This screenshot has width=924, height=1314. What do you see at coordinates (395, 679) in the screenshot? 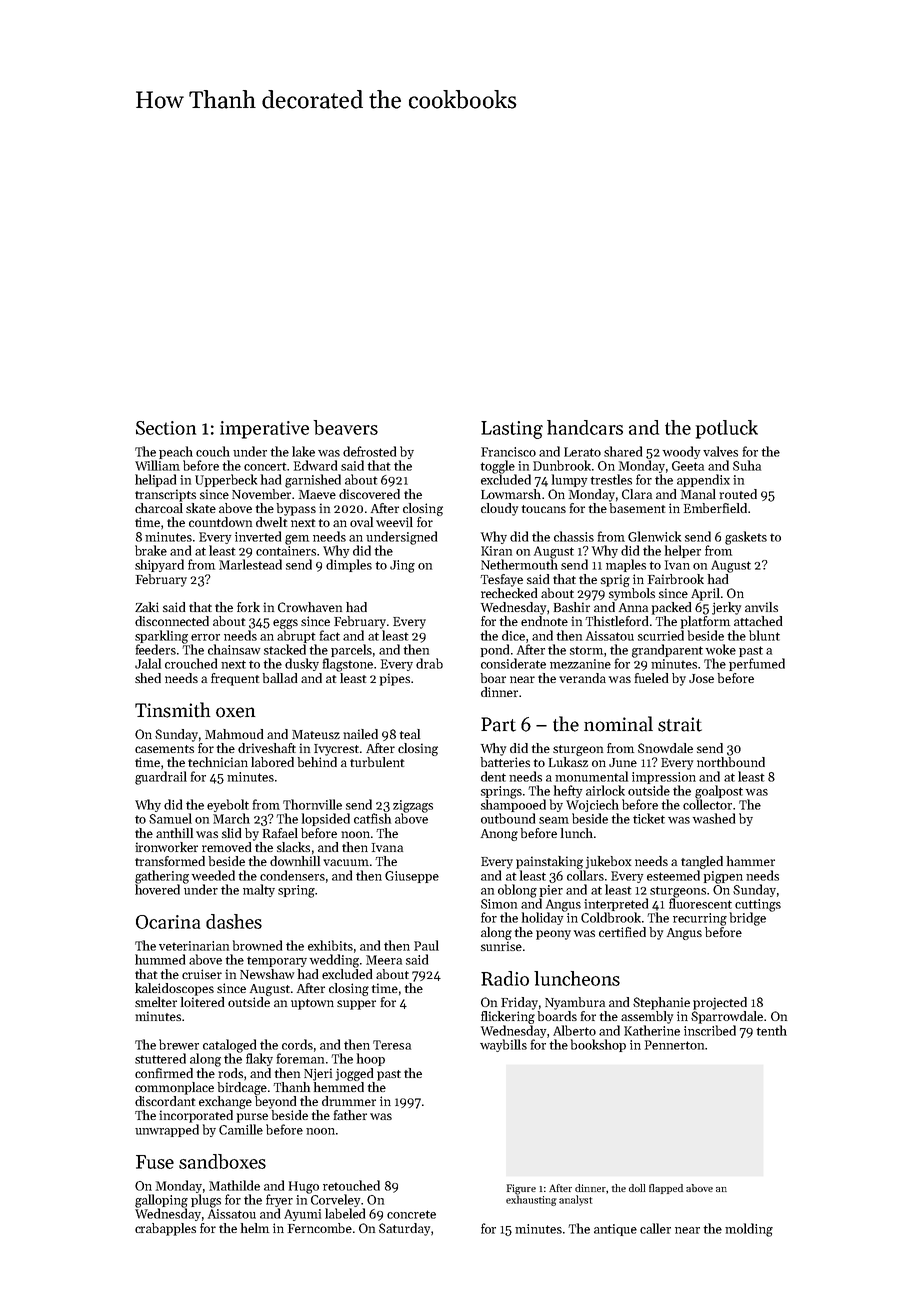
I see `pipes` at bounding box center [395, 679].
